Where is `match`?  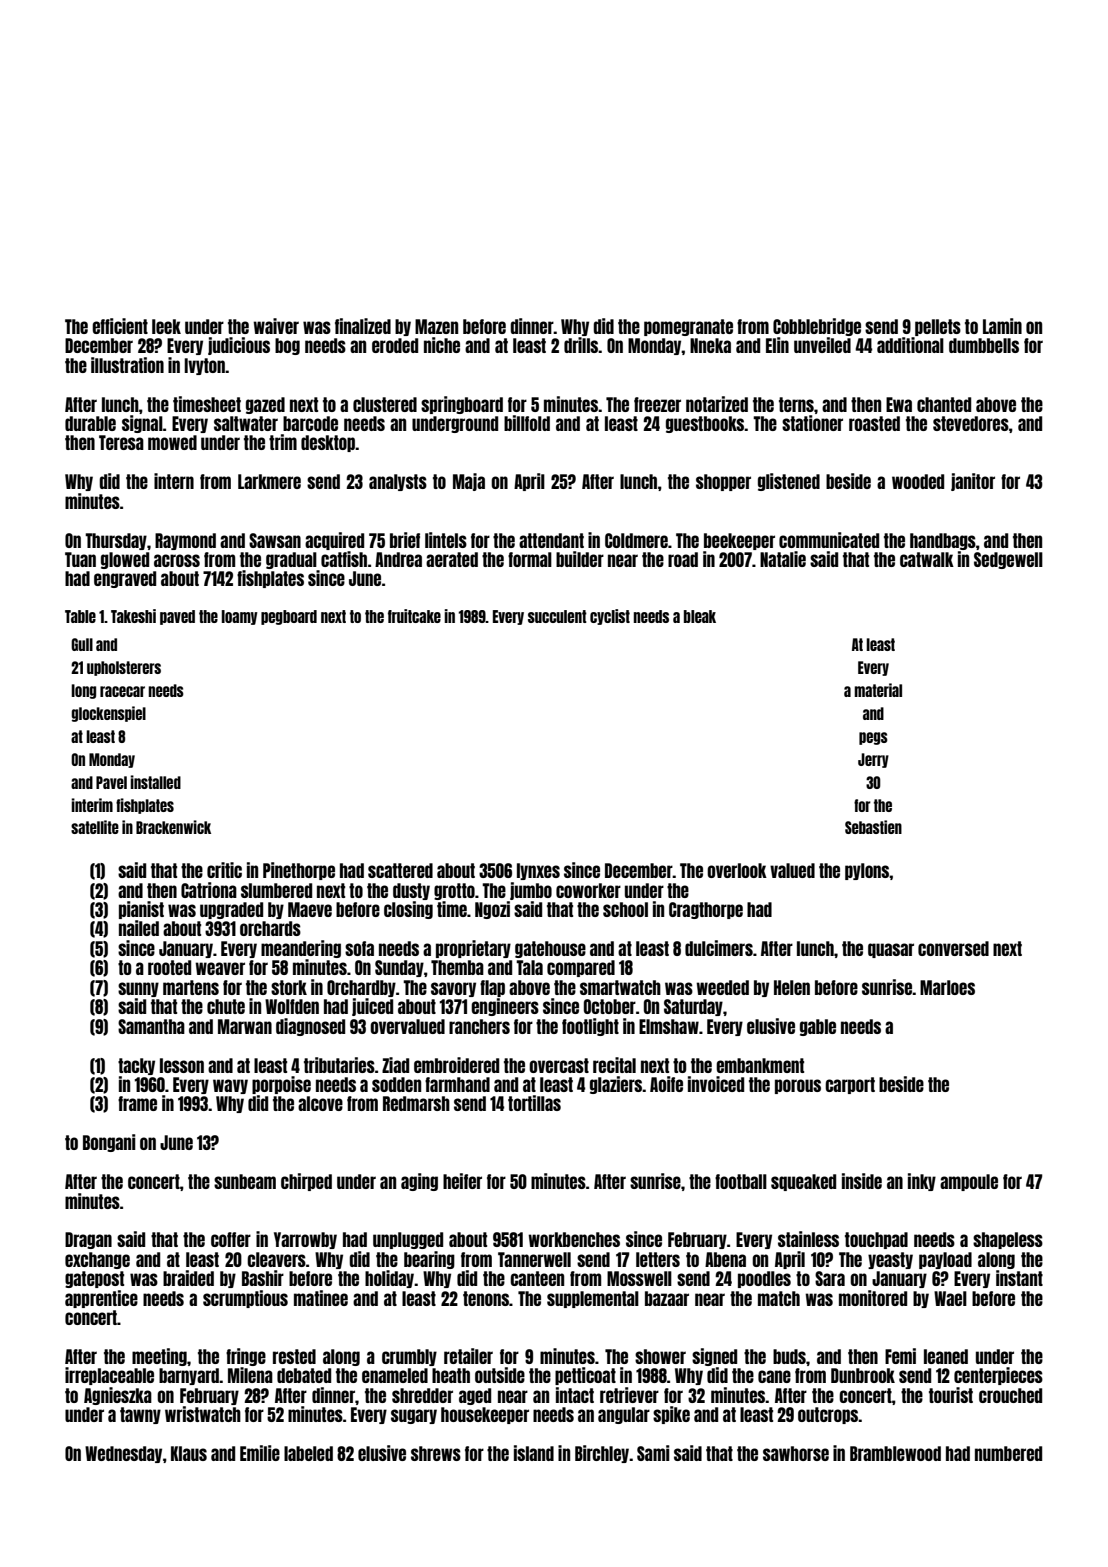 match is located at coordinates (779, 1298).
